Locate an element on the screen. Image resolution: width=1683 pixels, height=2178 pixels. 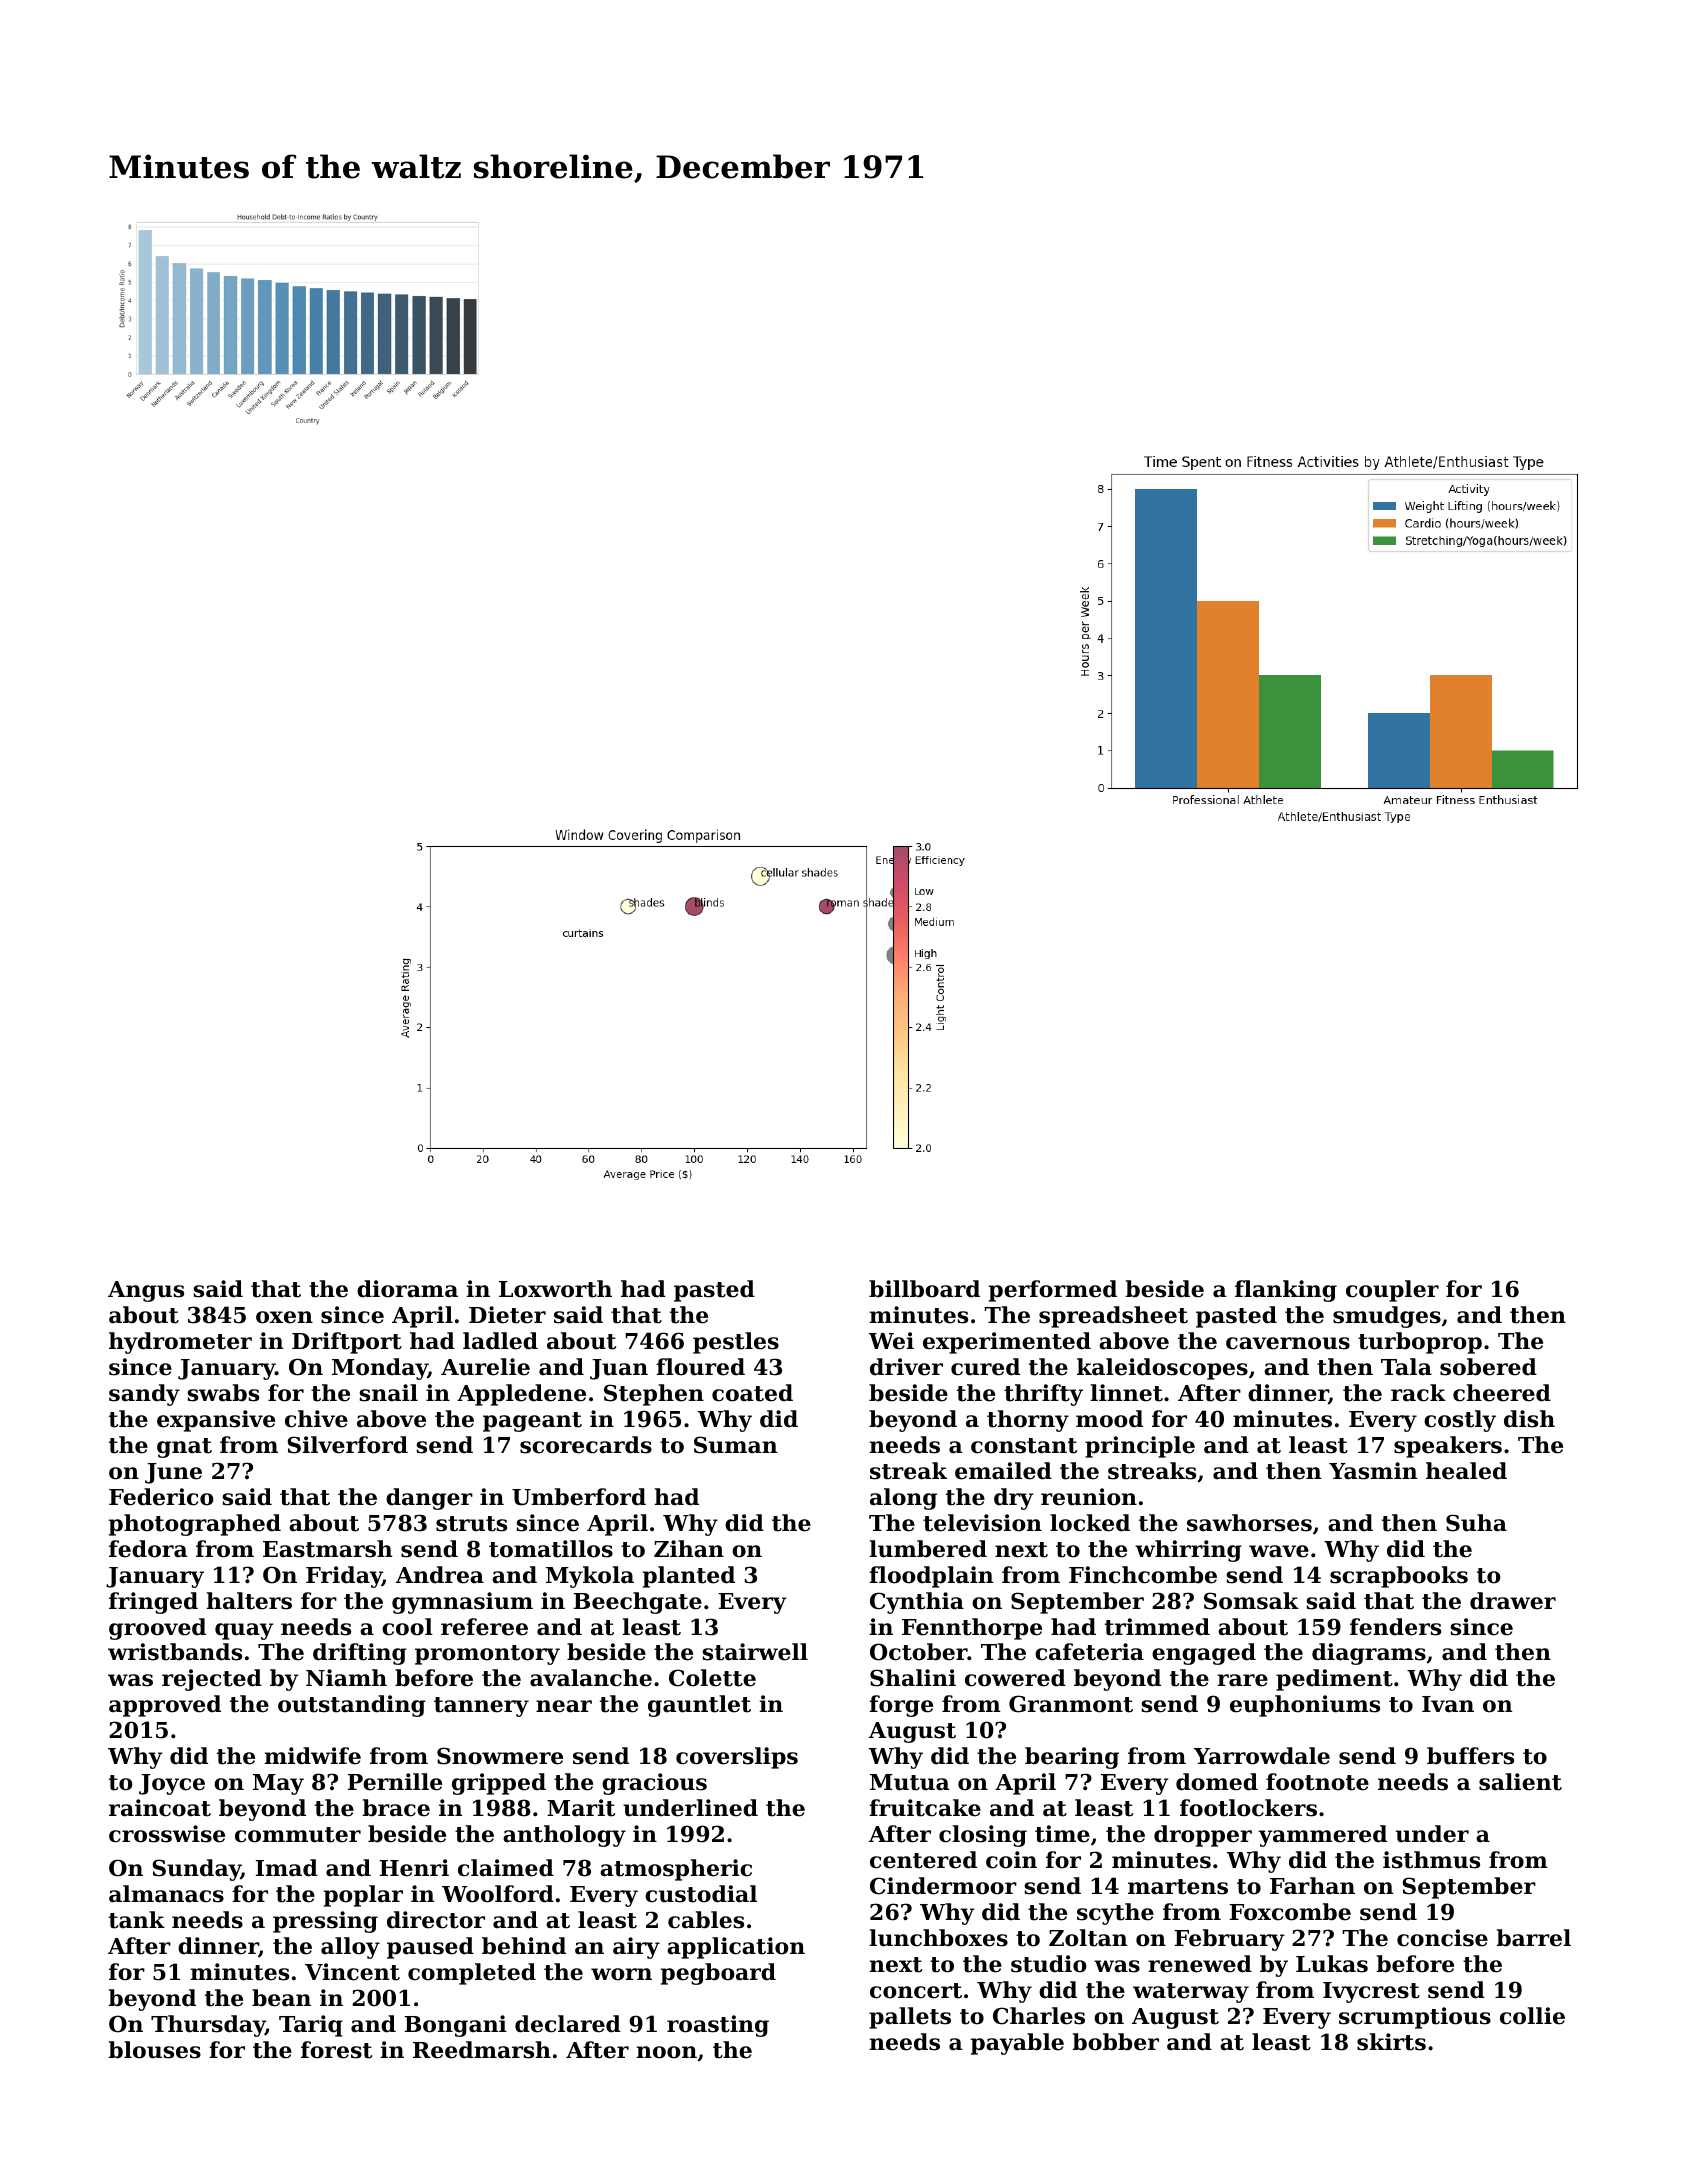
cavernous is located at coordinates (1288, 1343).
